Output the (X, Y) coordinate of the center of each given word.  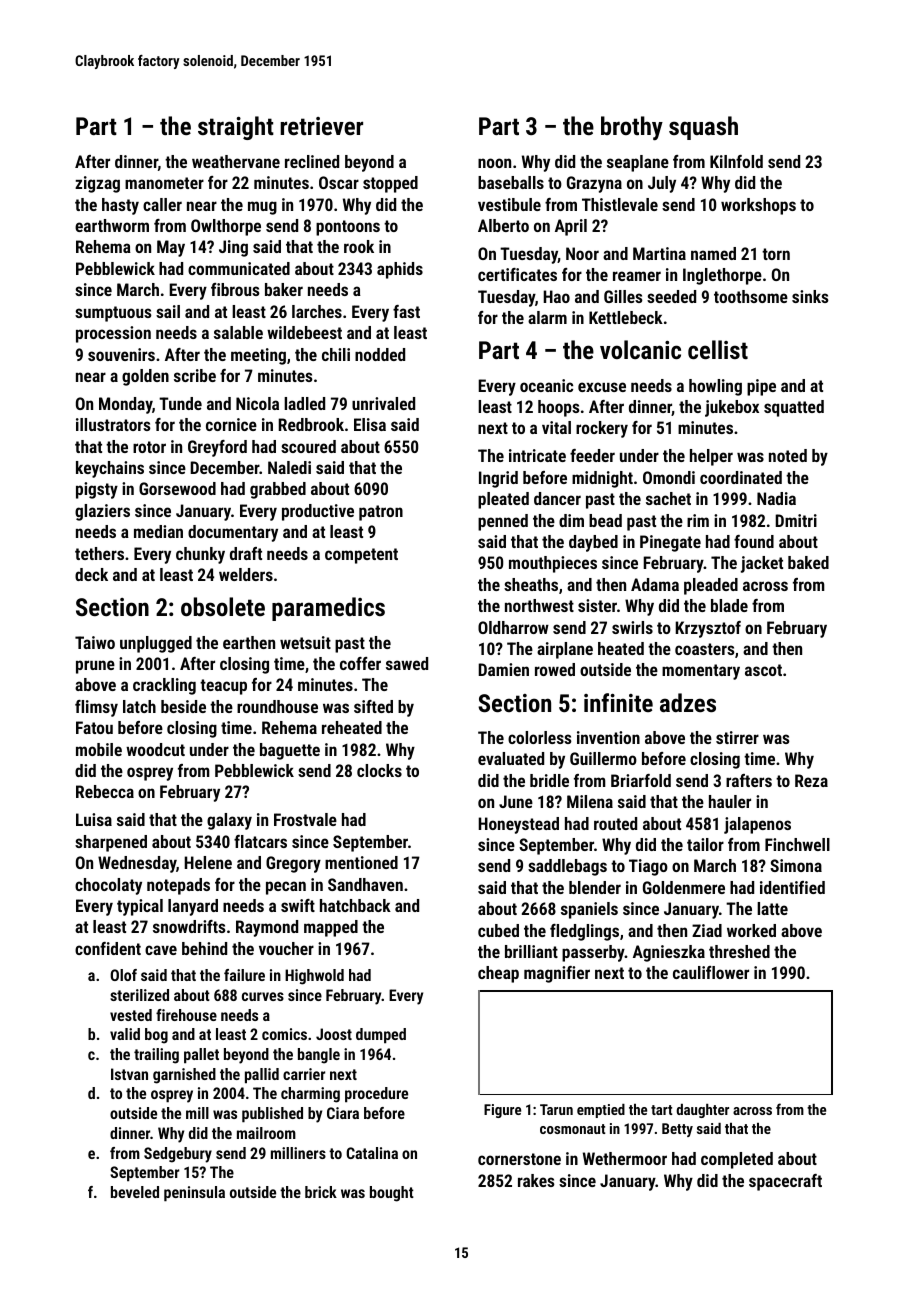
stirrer (737, 737)
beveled (135, 1192)
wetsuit (305, 642)
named (713, 253)
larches (317, 311)
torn (776, 254)
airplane (565, 650)
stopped (390, 184)
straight (236, 128)
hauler (730, 801)
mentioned (361, 862)
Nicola (257, 403)
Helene (208, 862)
